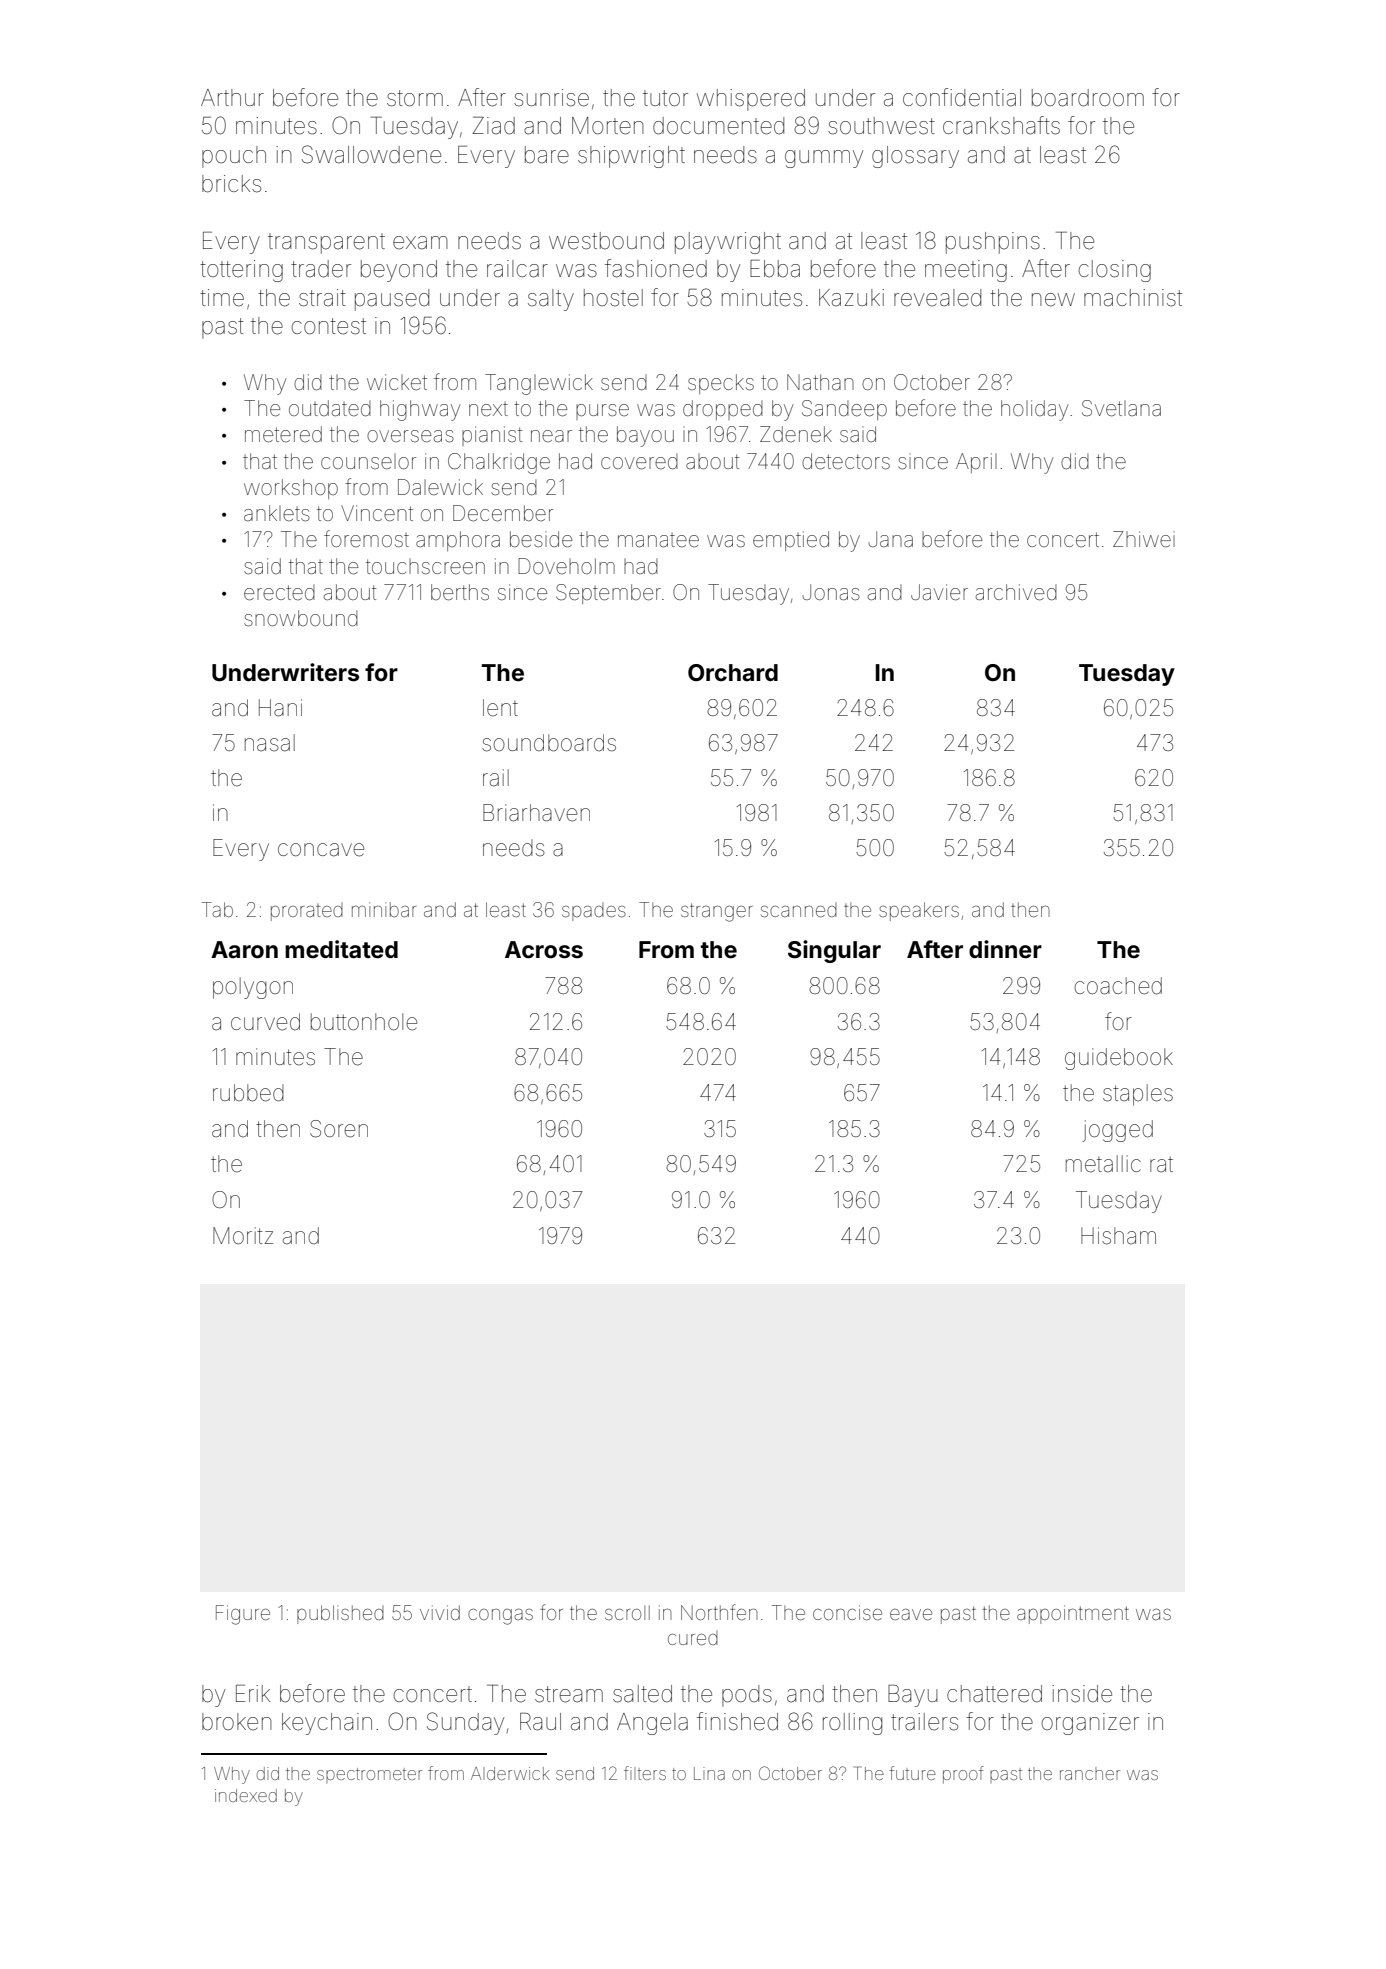 This screenshot has width=1386, height=1969. What do you see at coordinates (1144, 539) in the screenshot?
I see `Zhiwei` at bounding box center [1144, 539].
